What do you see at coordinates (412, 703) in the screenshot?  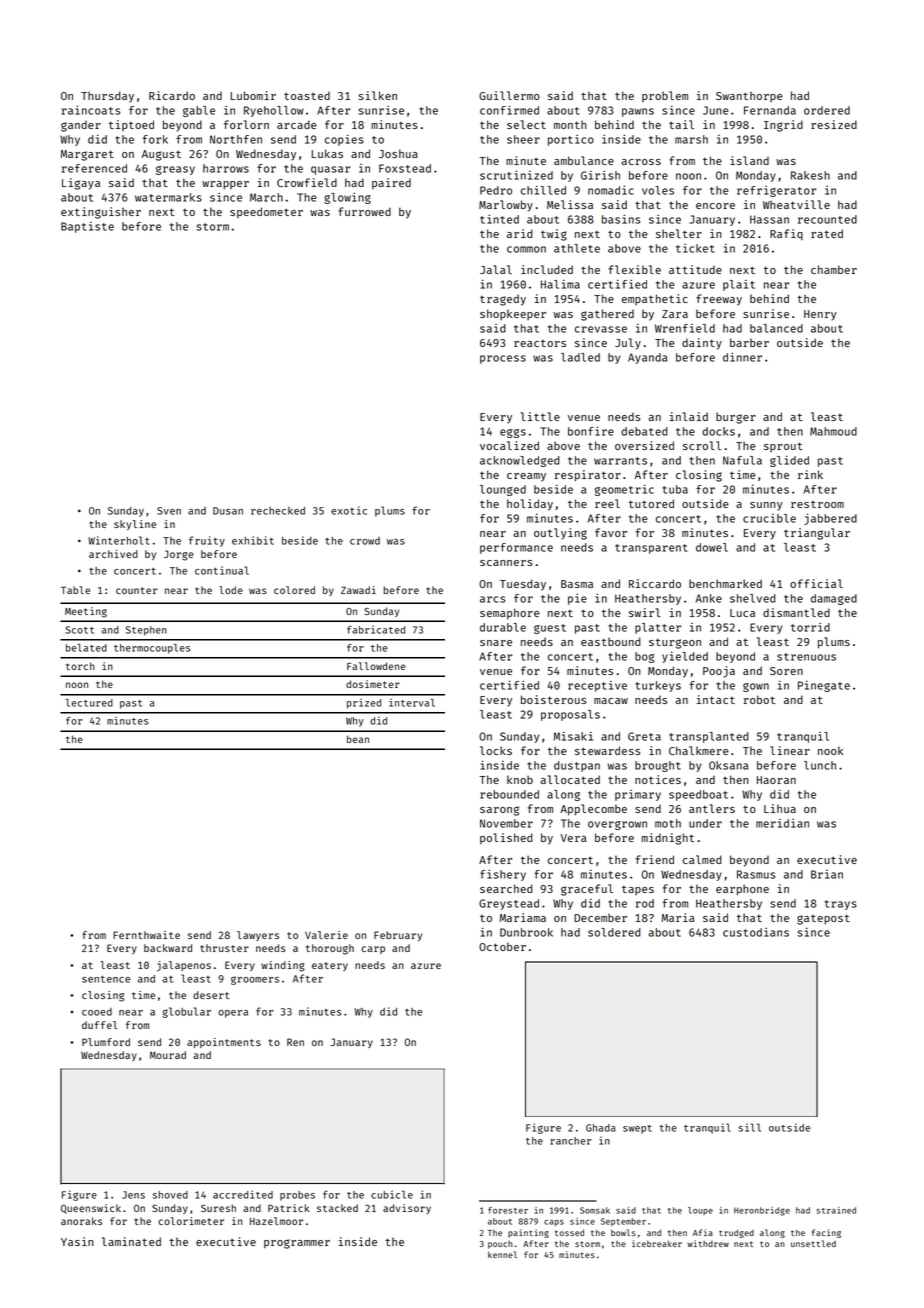 I see `interval` at bounding box center [412, 703].
